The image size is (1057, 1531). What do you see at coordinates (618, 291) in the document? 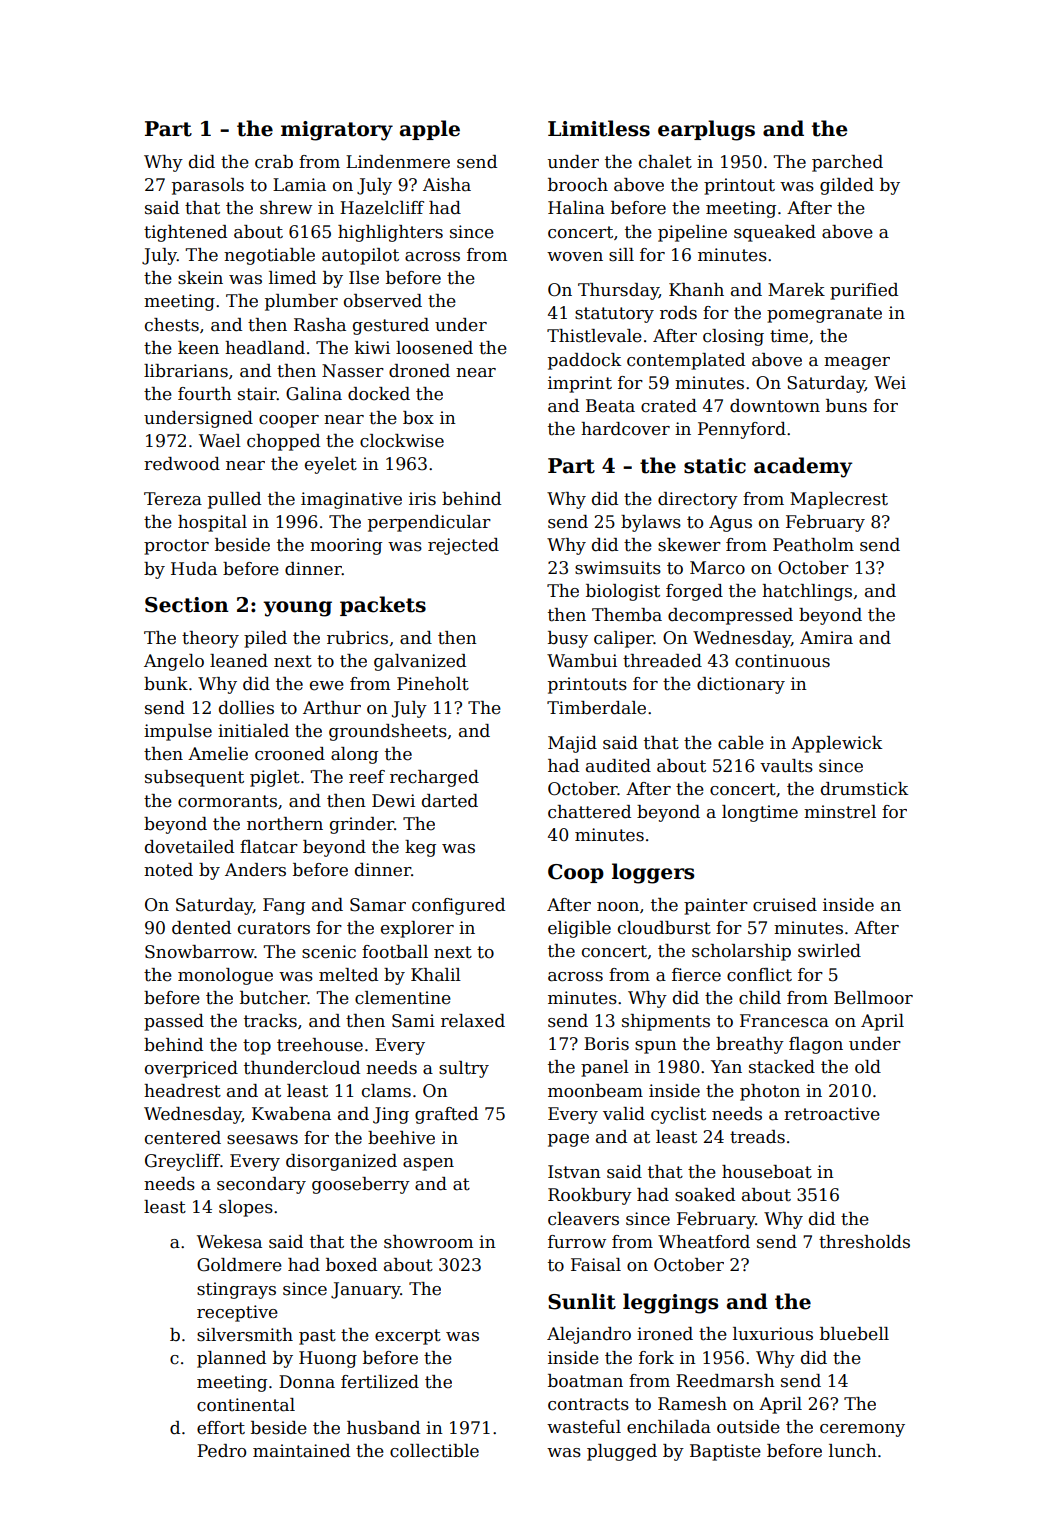
I see `Thursday` at bounding box center [618, 291].
